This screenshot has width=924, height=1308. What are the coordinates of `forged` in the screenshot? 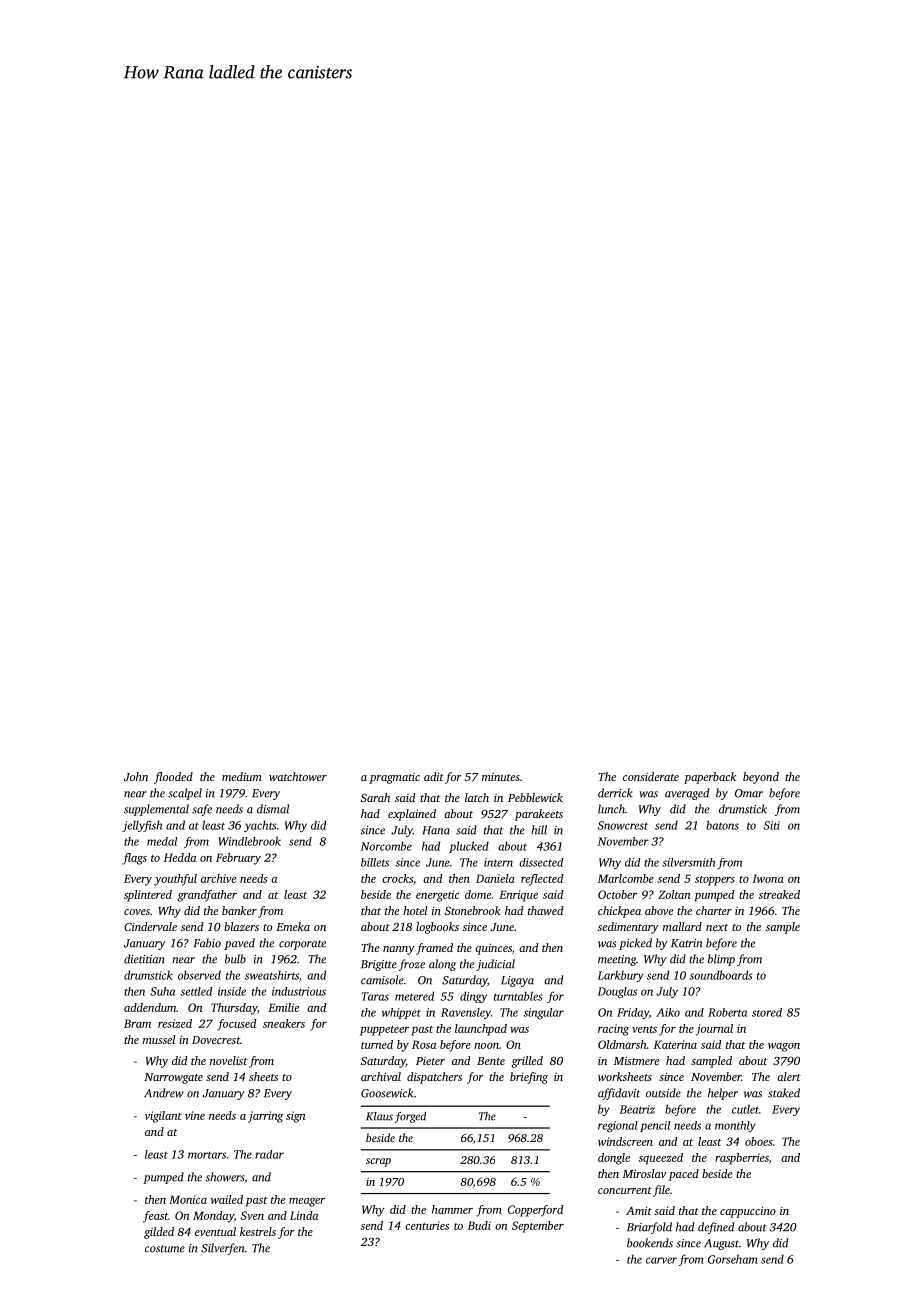 It's located at (410, 1117).
